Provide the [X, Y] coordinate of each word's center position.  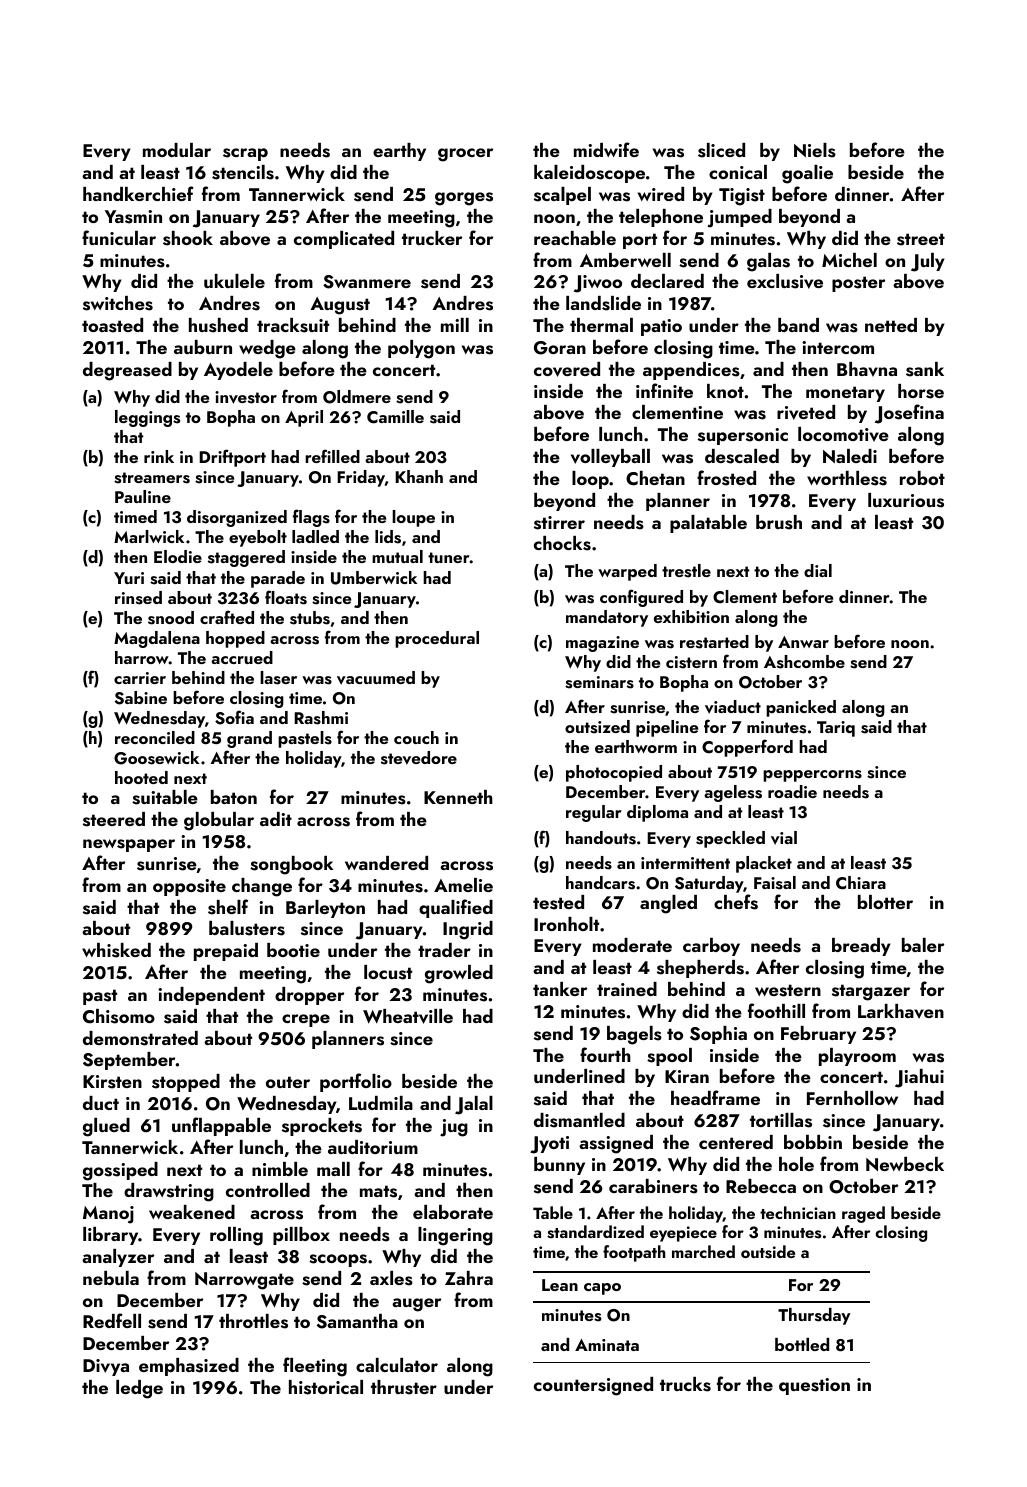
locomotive [843, 434]
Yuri [129, 578]
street [921, 239]
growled [459, 974]
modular [177, 150]
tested [558, 902]
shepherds [700, 969]
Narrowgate [244, 1281]
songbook [291, 865]
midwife [606, 149]
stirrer [559, 523]
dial [818, 570]
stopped [186, 1083]
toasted [112, 325]
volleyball [610, 458]
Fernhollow [852, 1098]
